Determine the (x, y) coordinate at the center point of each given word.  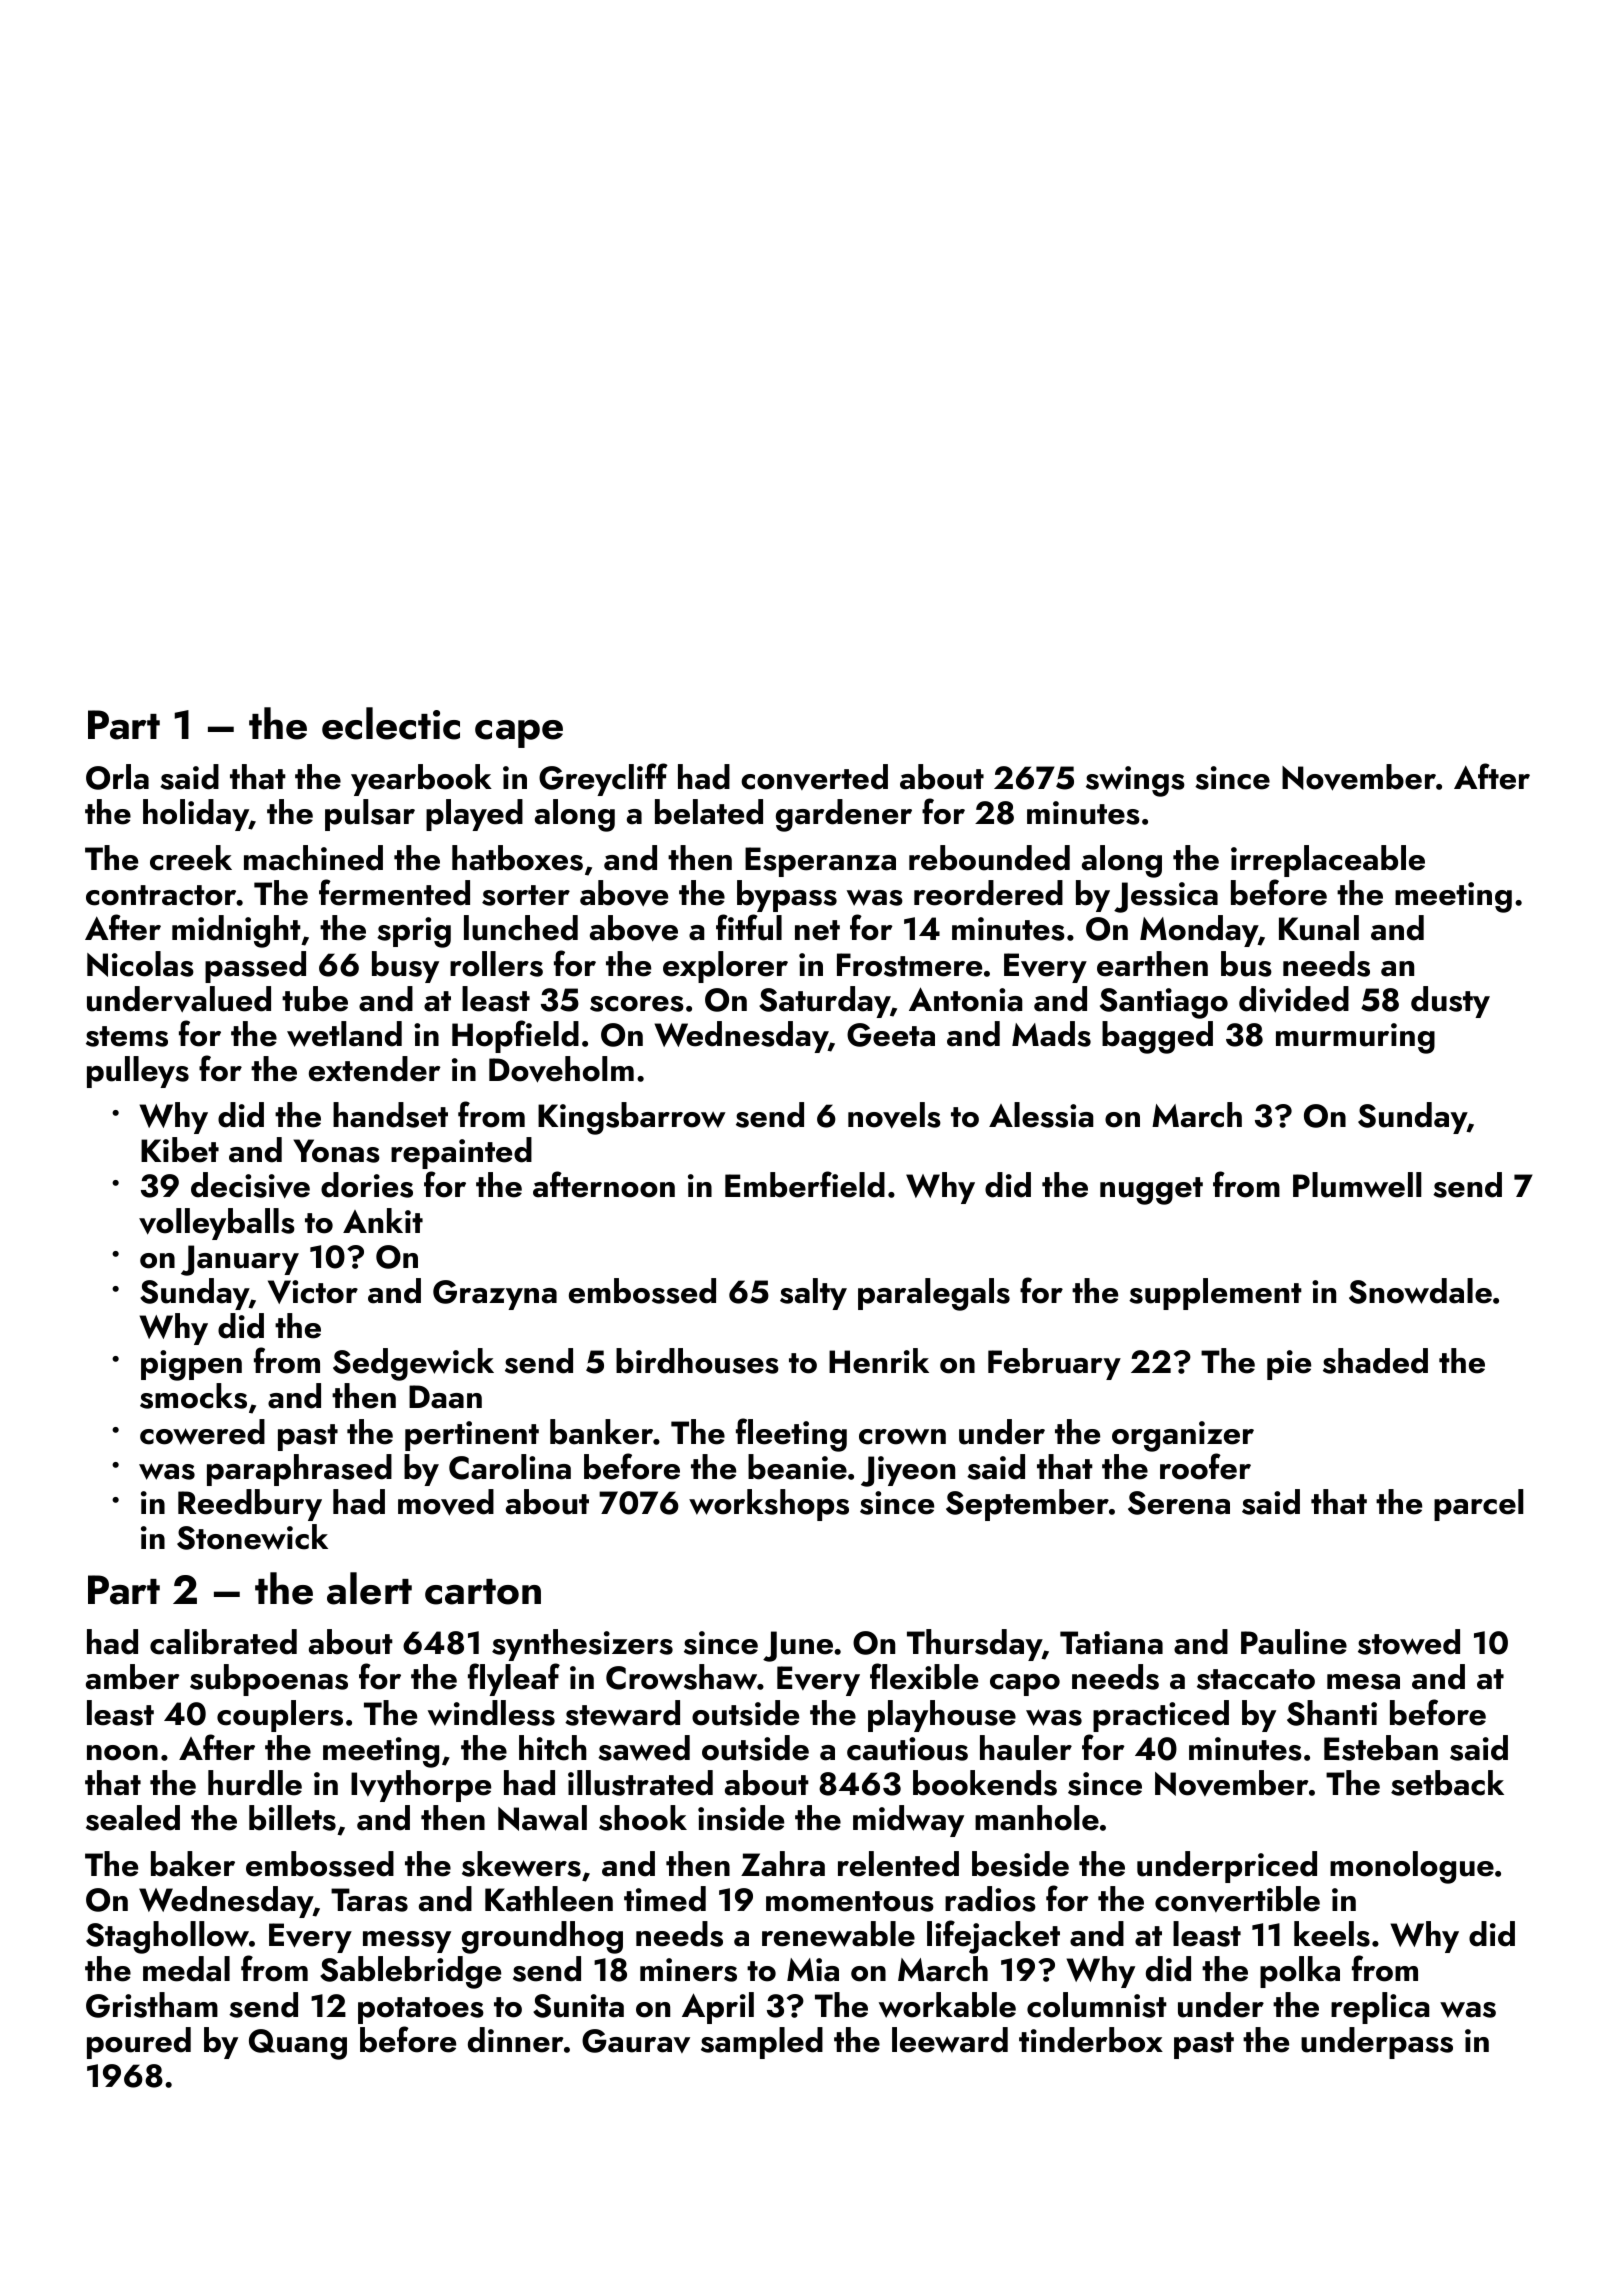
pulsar (370, 815)
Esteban (1381, 1748)
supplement (1215, 1294)
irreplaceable (1328, 861)
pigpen (191, 1365)
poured (139, 2043)
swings (1135, 781)
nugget (1151, 1191)
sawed (644, 1748)
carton (483, 1592)
